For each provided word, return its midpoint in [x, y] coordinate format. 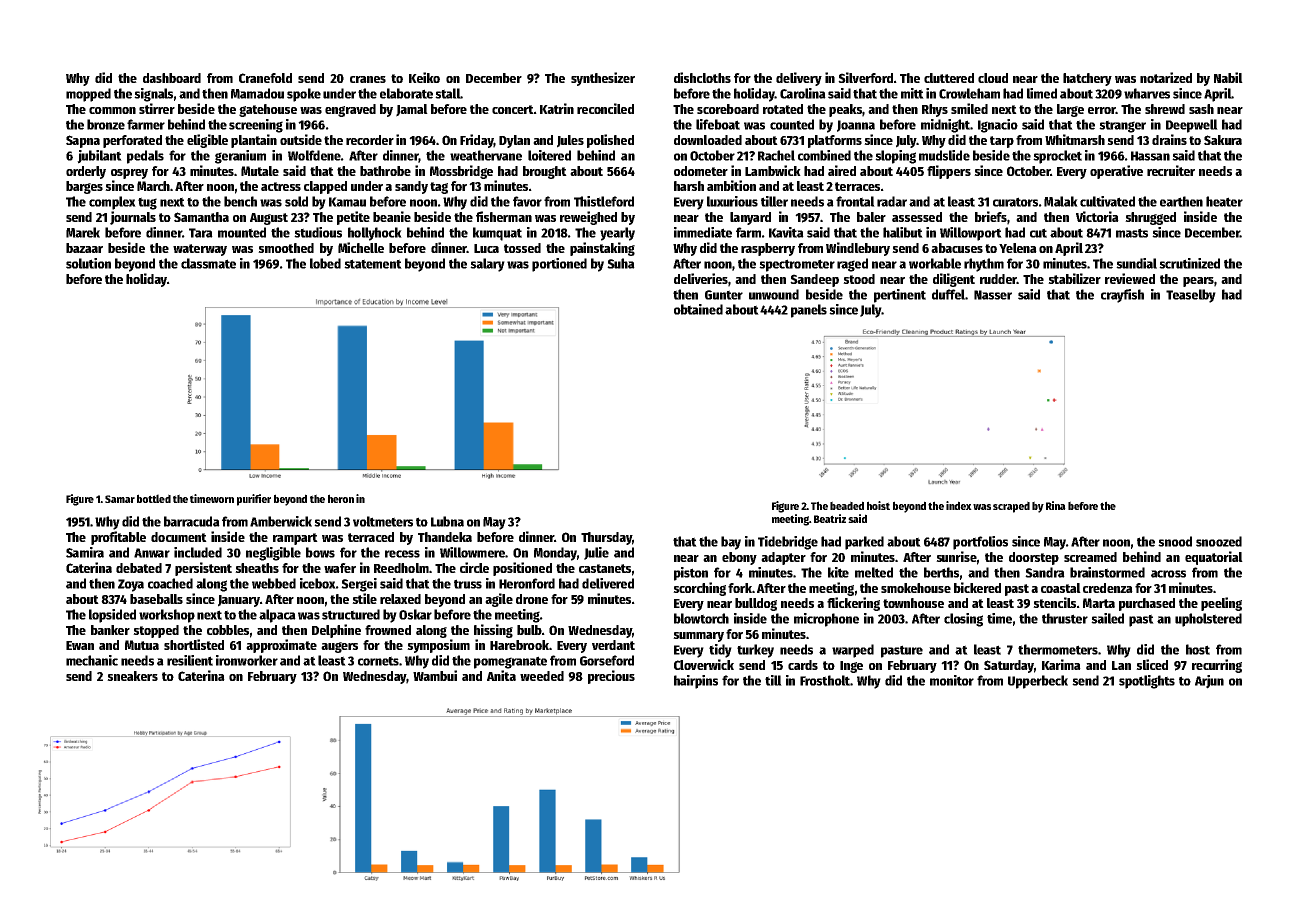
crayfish [1122, 296]
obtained [698, 309]
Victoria [1097, 216]
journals [133, 218]
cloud [993, 78]
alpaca [277, 616]
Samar [120, 499]
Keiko [424, 77]
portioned [559, 265]
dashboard [172, 78]
